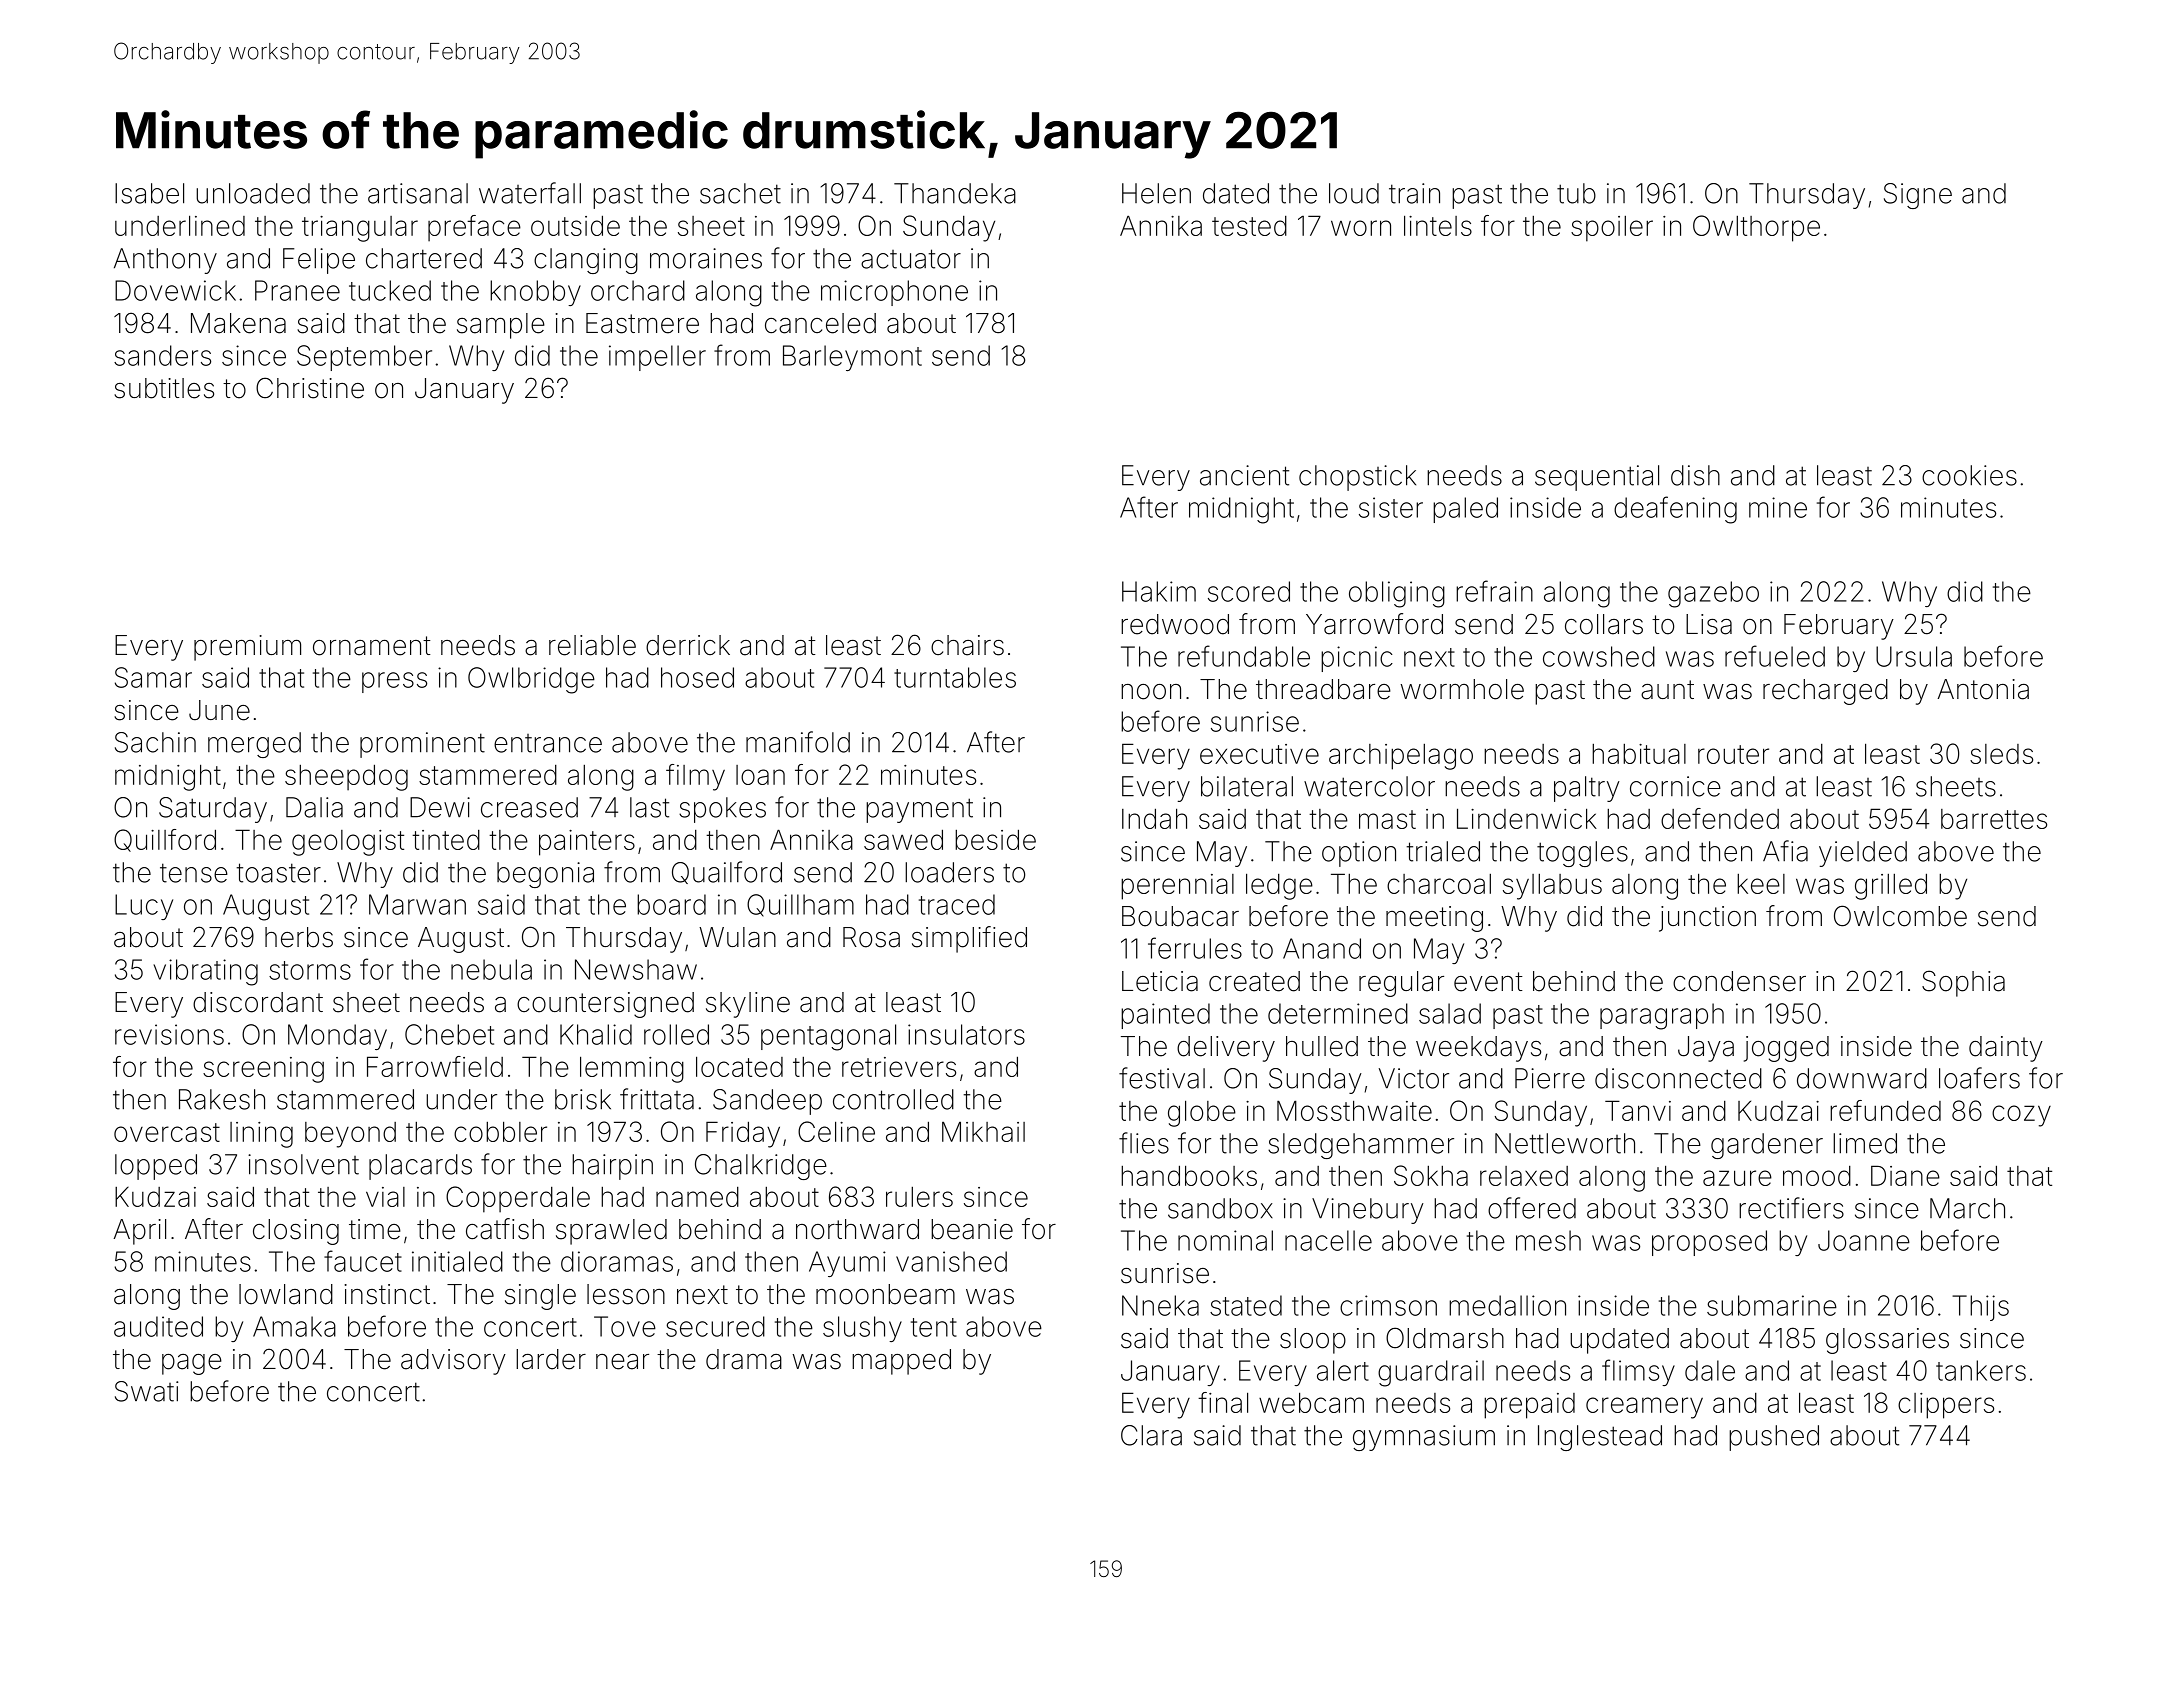  What do you see at coordinates (449, 1034) in the page?
I see `Chebet` at bounding box center [449, 1034].
